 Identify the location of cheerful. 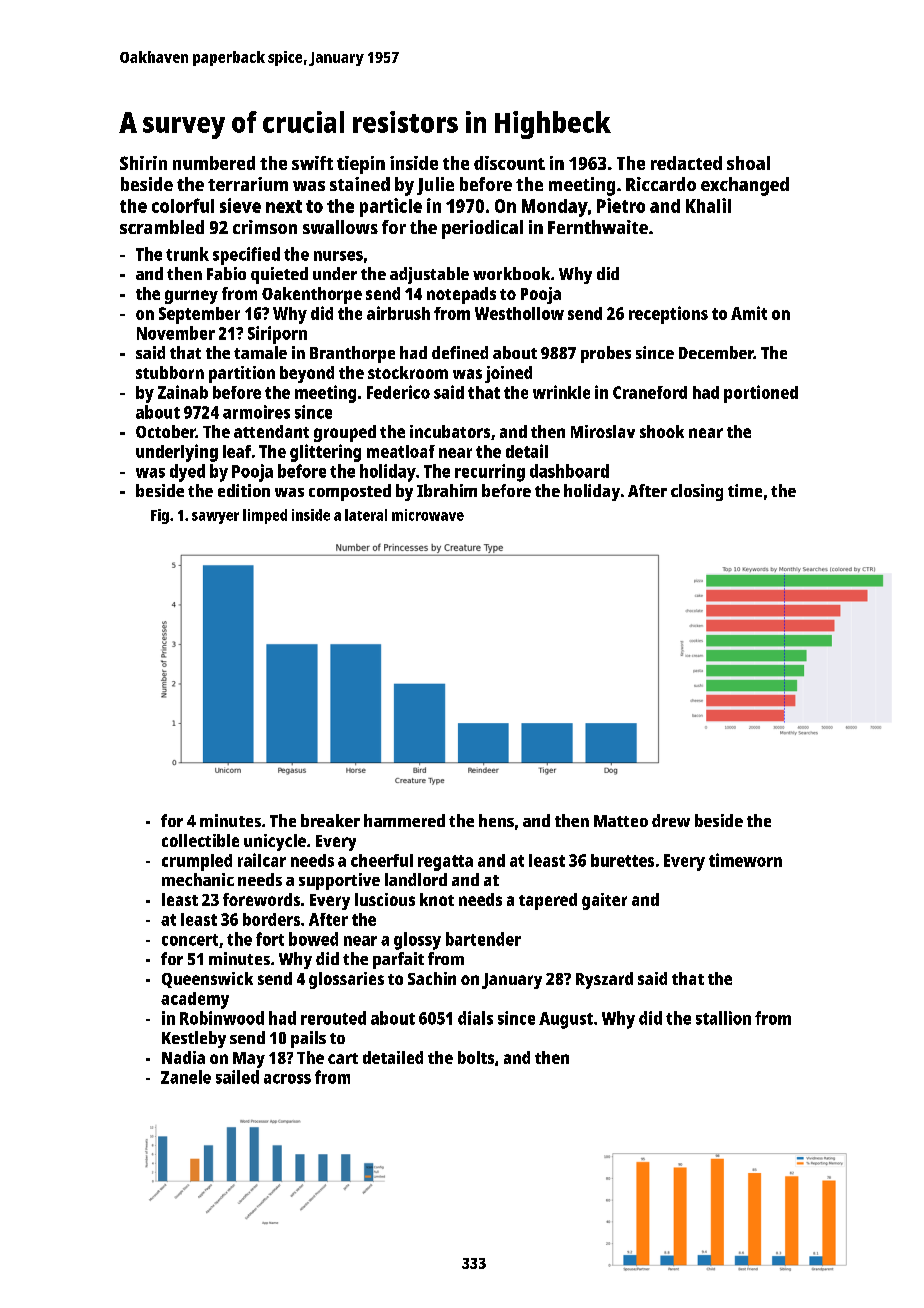
(382, 860).
